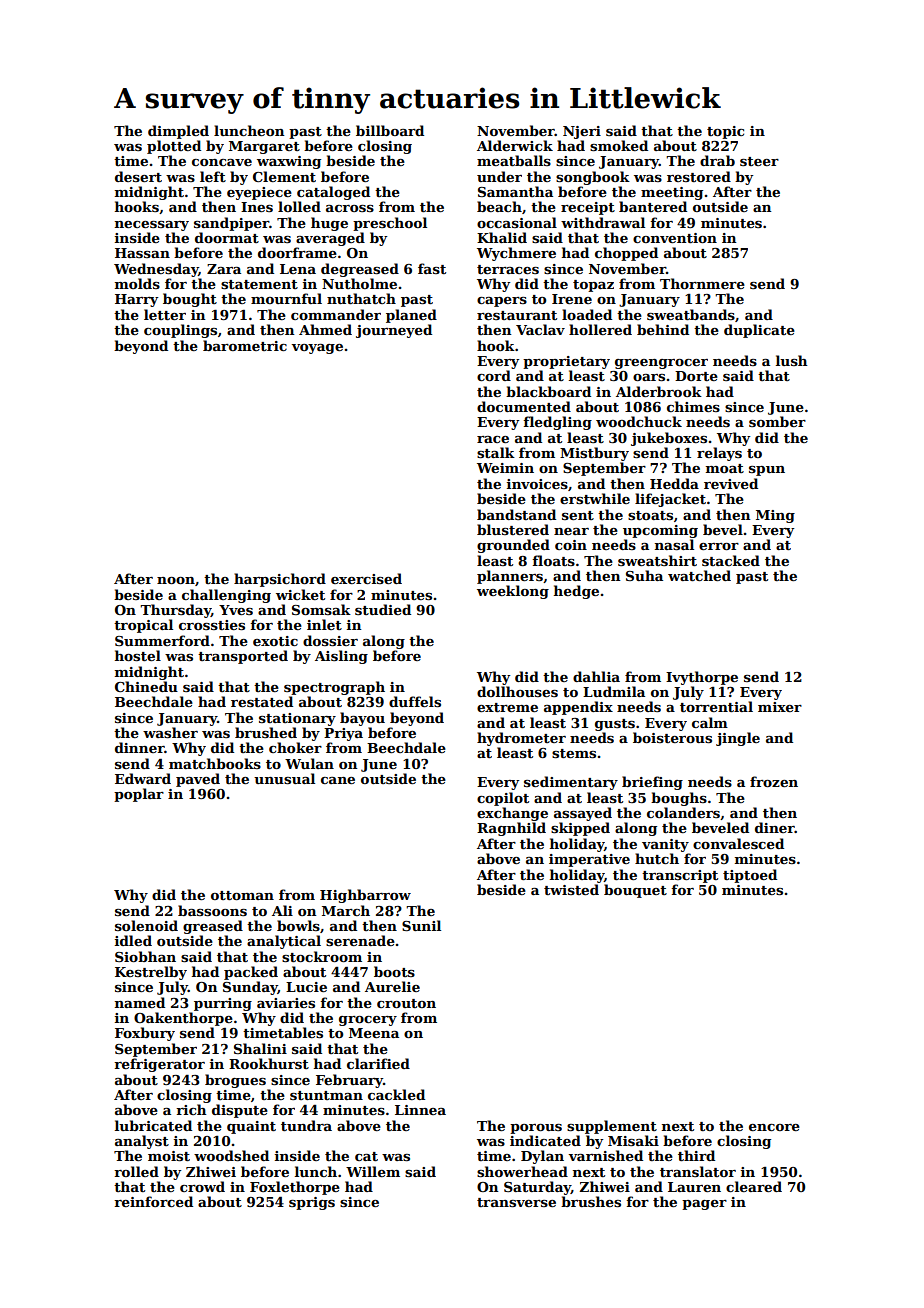 The height and width of the screenshot is (1308, 924). Describe the element at coordinates (582, 132) in the screenshot. I see `Njeri` at that location.
